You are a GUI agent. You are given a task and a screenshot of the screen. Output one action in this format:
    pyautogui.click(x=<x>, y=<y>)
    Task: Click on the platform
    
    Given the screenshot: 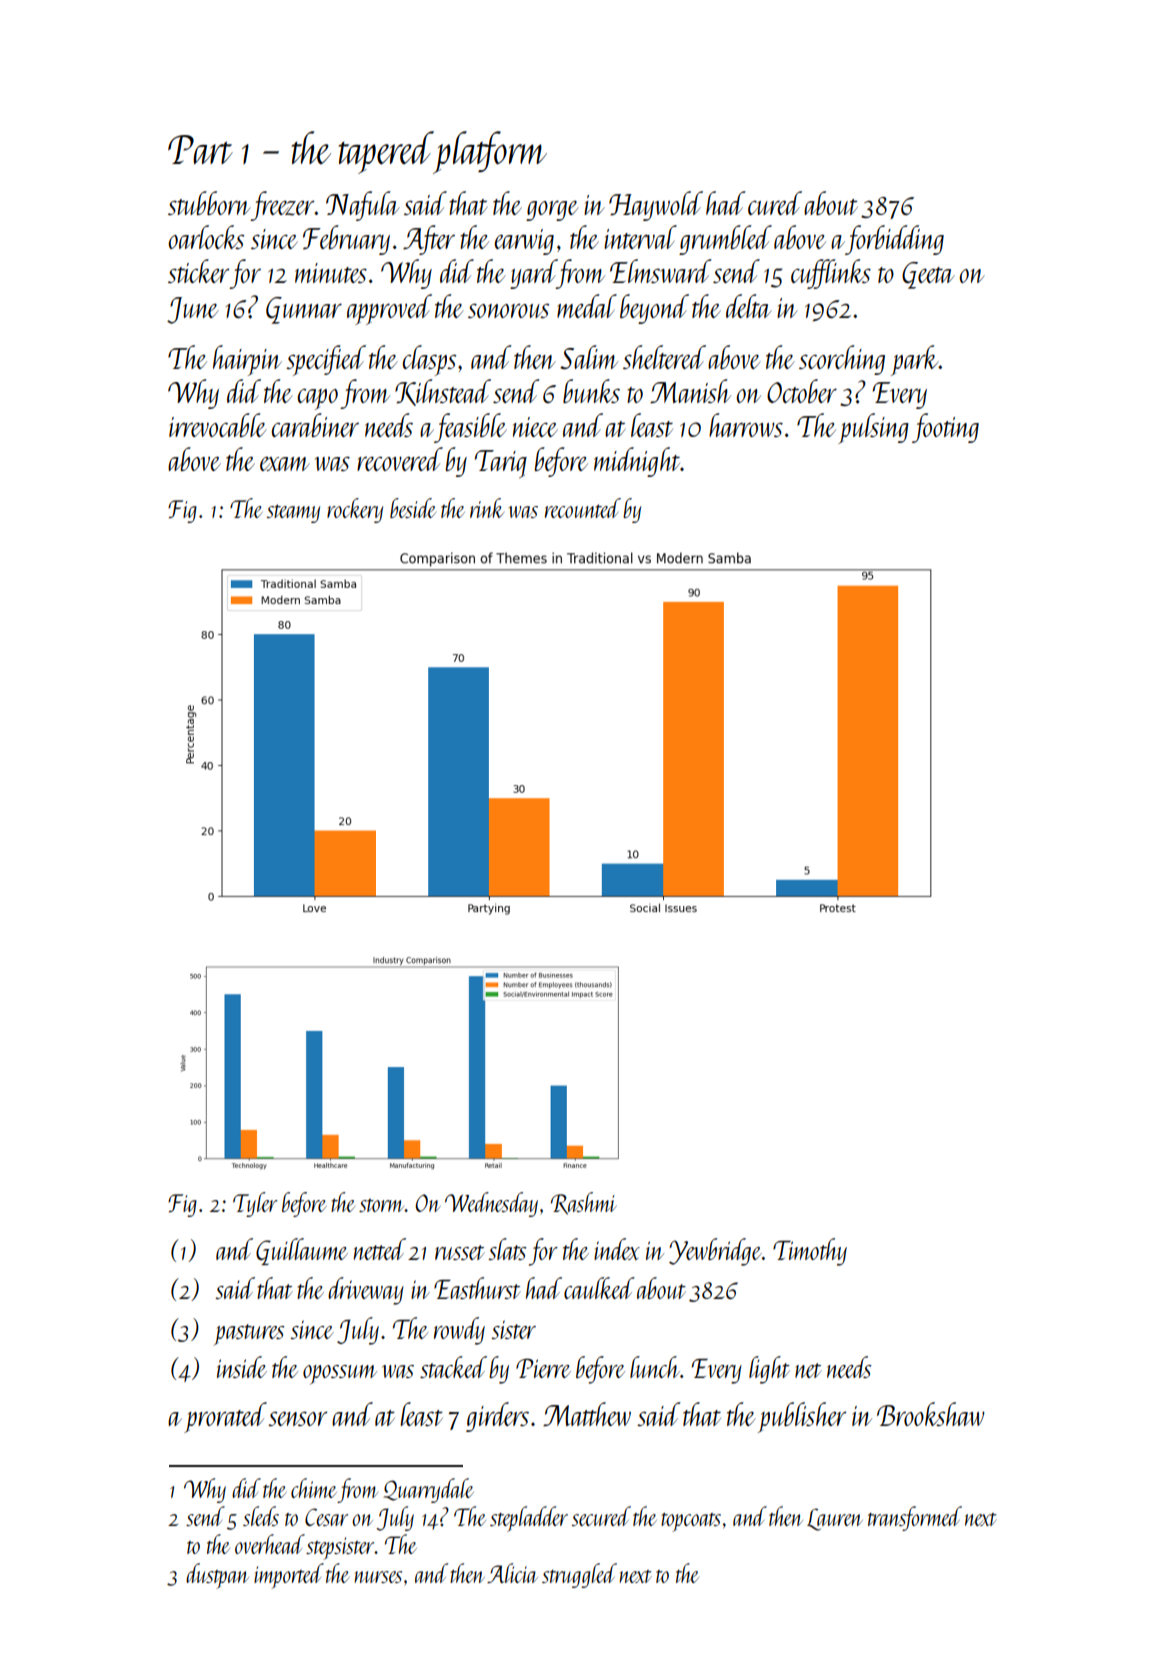 What is the action you would take?
    pyautogui.click(x=490, y=152)
